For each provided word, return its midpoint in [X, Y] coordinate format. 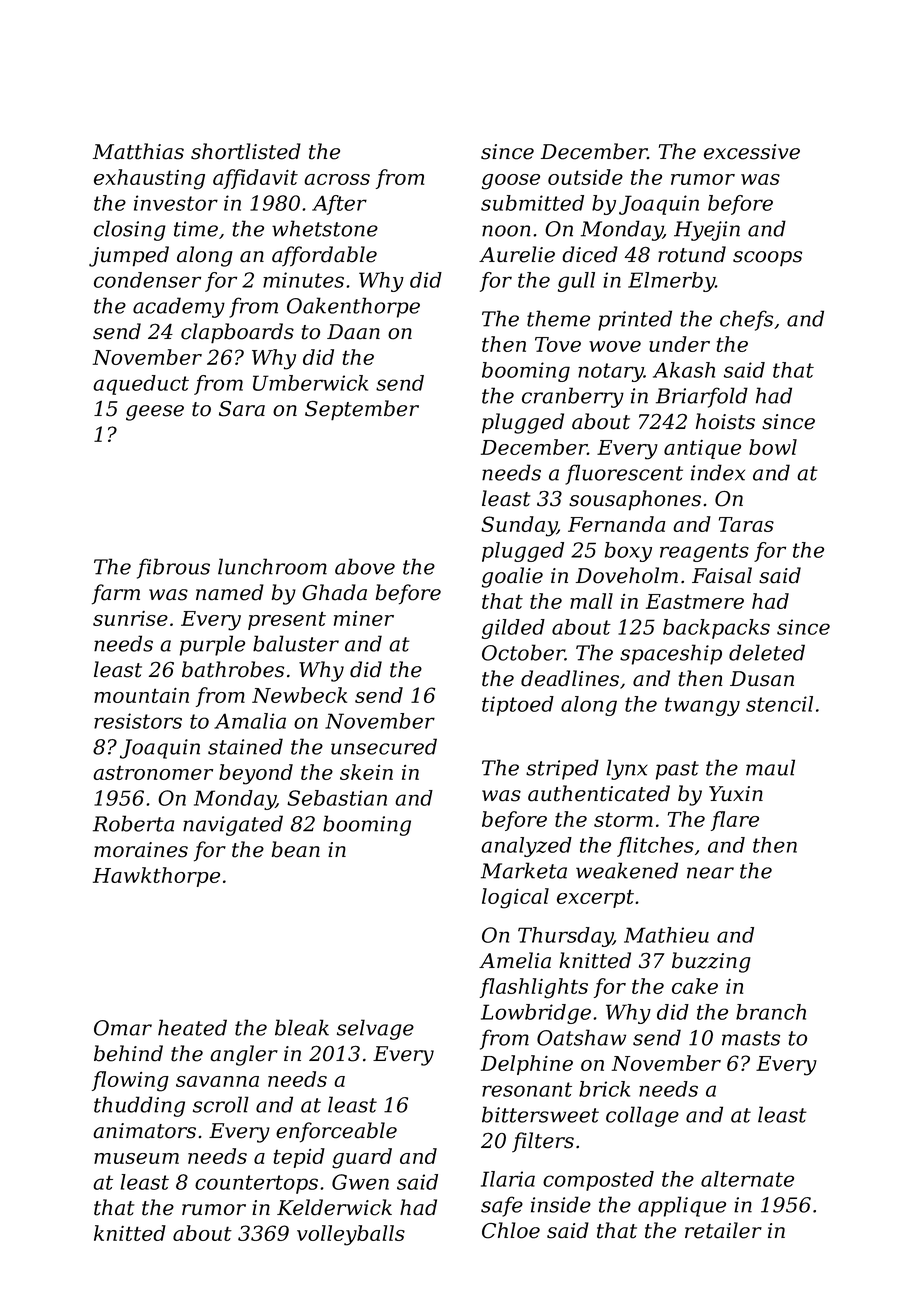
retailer [723, 1230]
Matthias [138, 151]
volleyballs [351, 1235]
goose [511, 182]
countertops [256, 1184]
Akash [684, 370]
